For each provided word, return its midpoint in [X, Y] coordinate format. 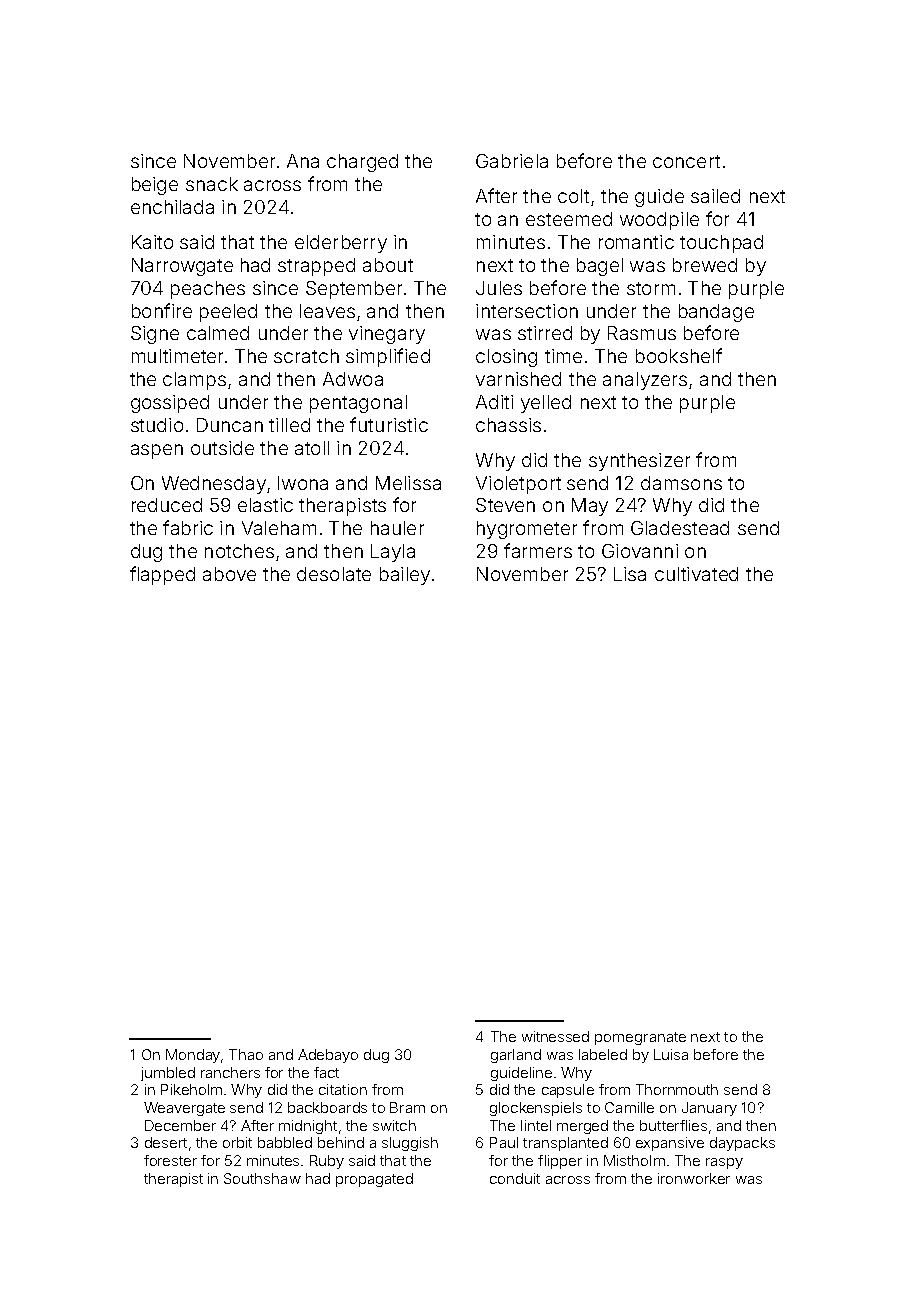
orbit [237, 1142]
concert [686, 161]
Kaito [152, 242]
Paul [504, 1142]
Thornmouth [677, 1089]
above [229, 574]
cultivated [696, 574]
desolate [334, 574]
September [354, 290]
